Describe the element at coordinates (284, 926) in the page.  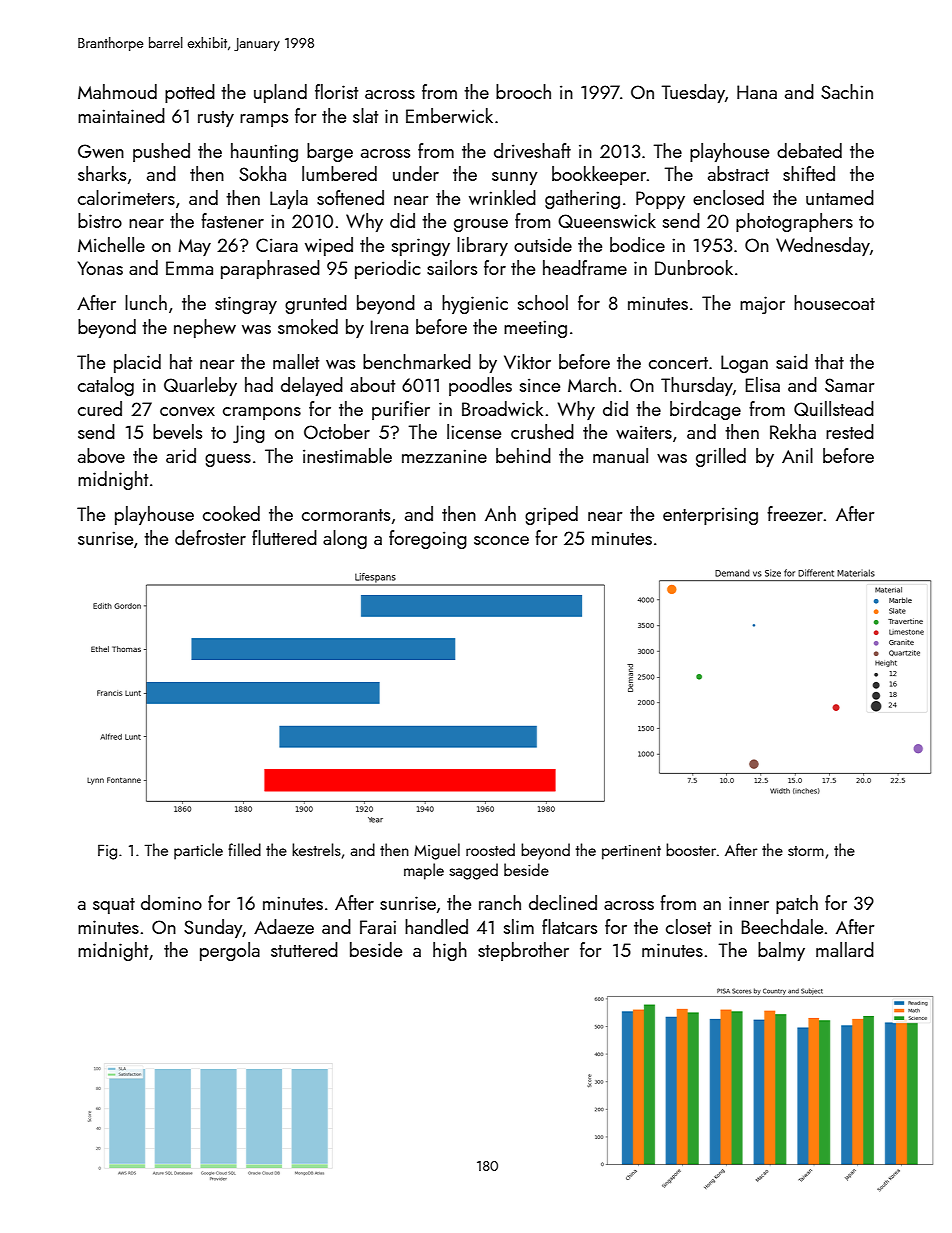
I see `Adaeze` at that location.
